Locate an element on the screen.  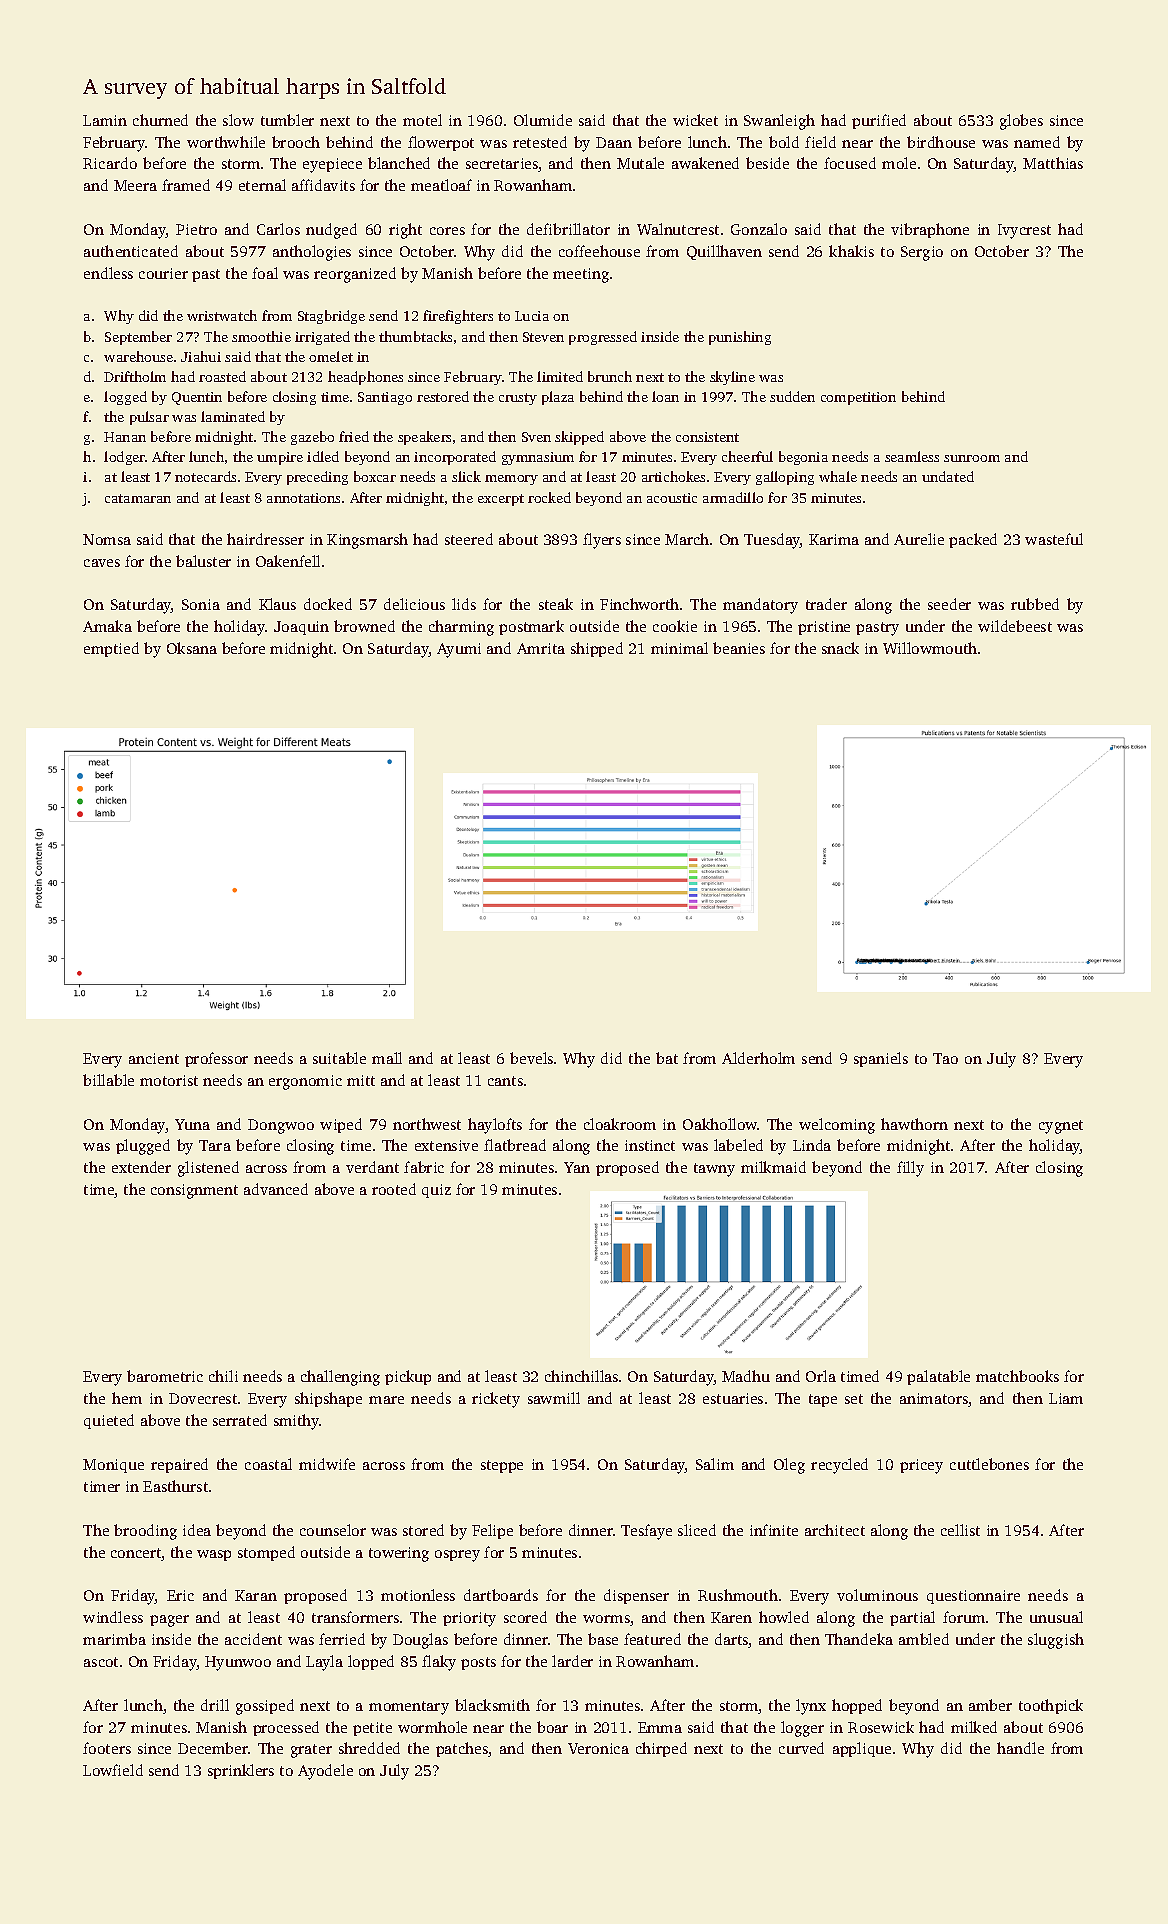
applique is located at coordinates (862, 1749).
